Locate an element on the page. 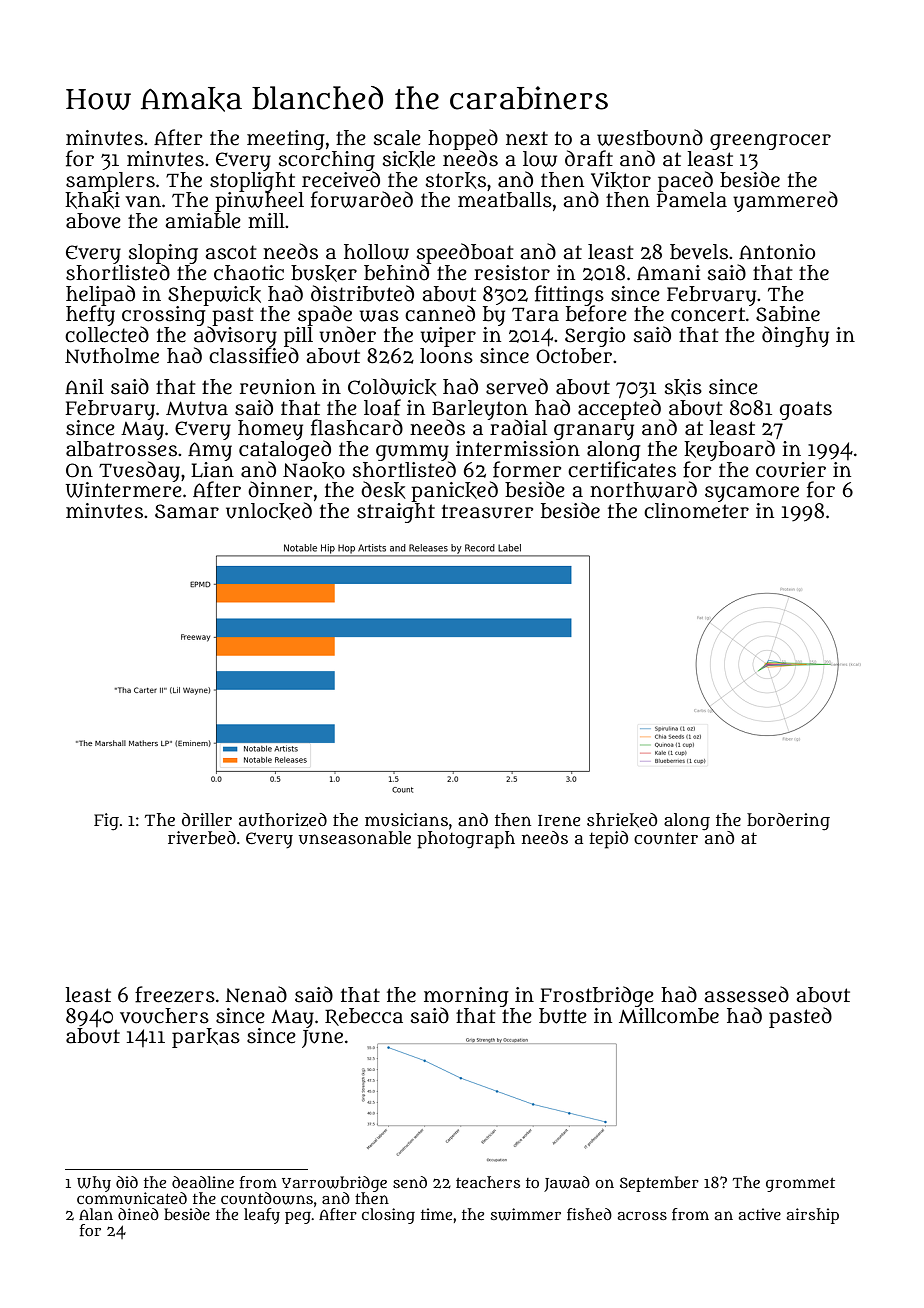 The height and width of the image is (1308, 924). time is located at coordinates (436, 1214).
